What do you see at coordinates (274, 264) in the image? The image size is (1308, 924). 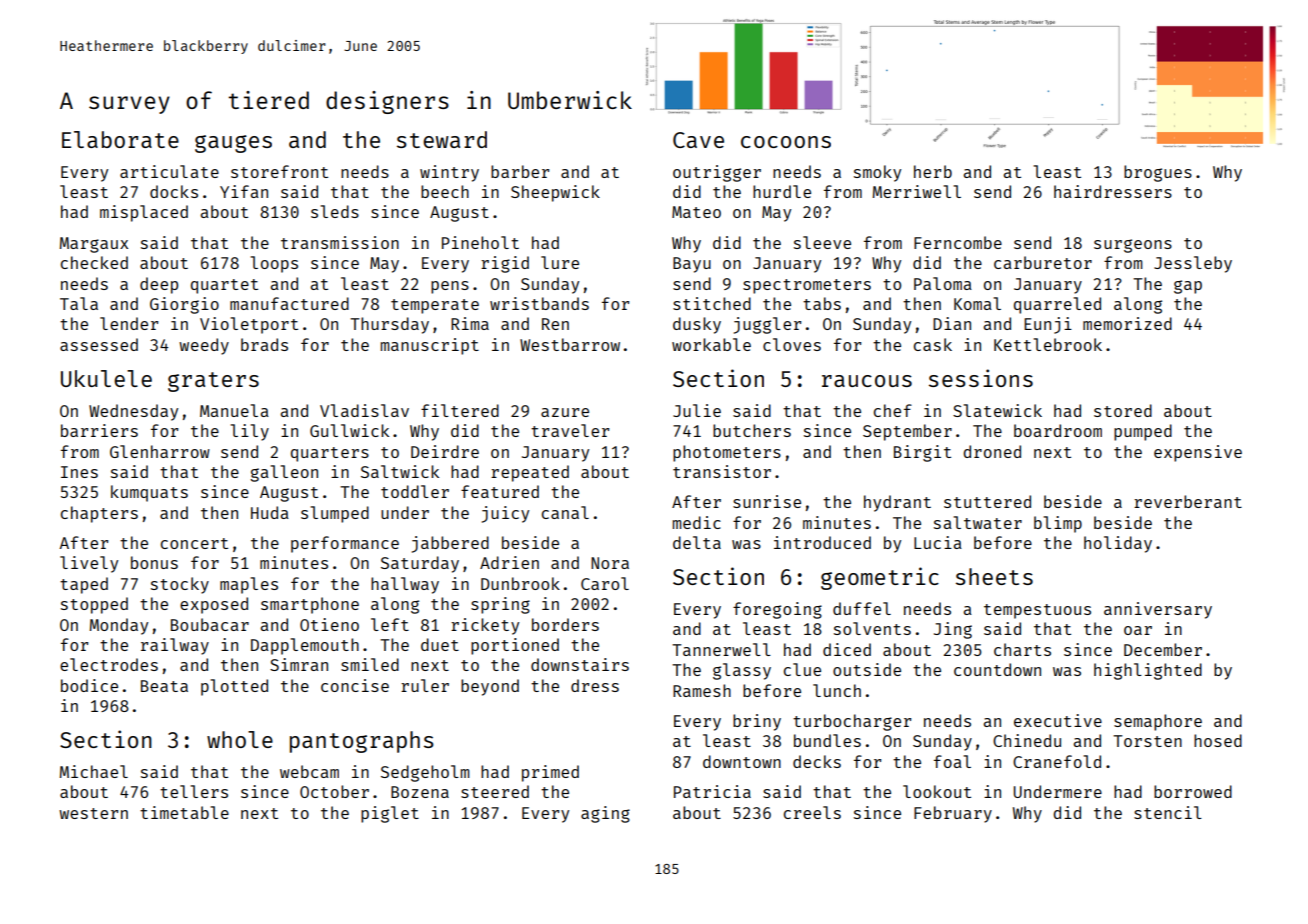 I see `loops` at bounding box center [274, 264].
